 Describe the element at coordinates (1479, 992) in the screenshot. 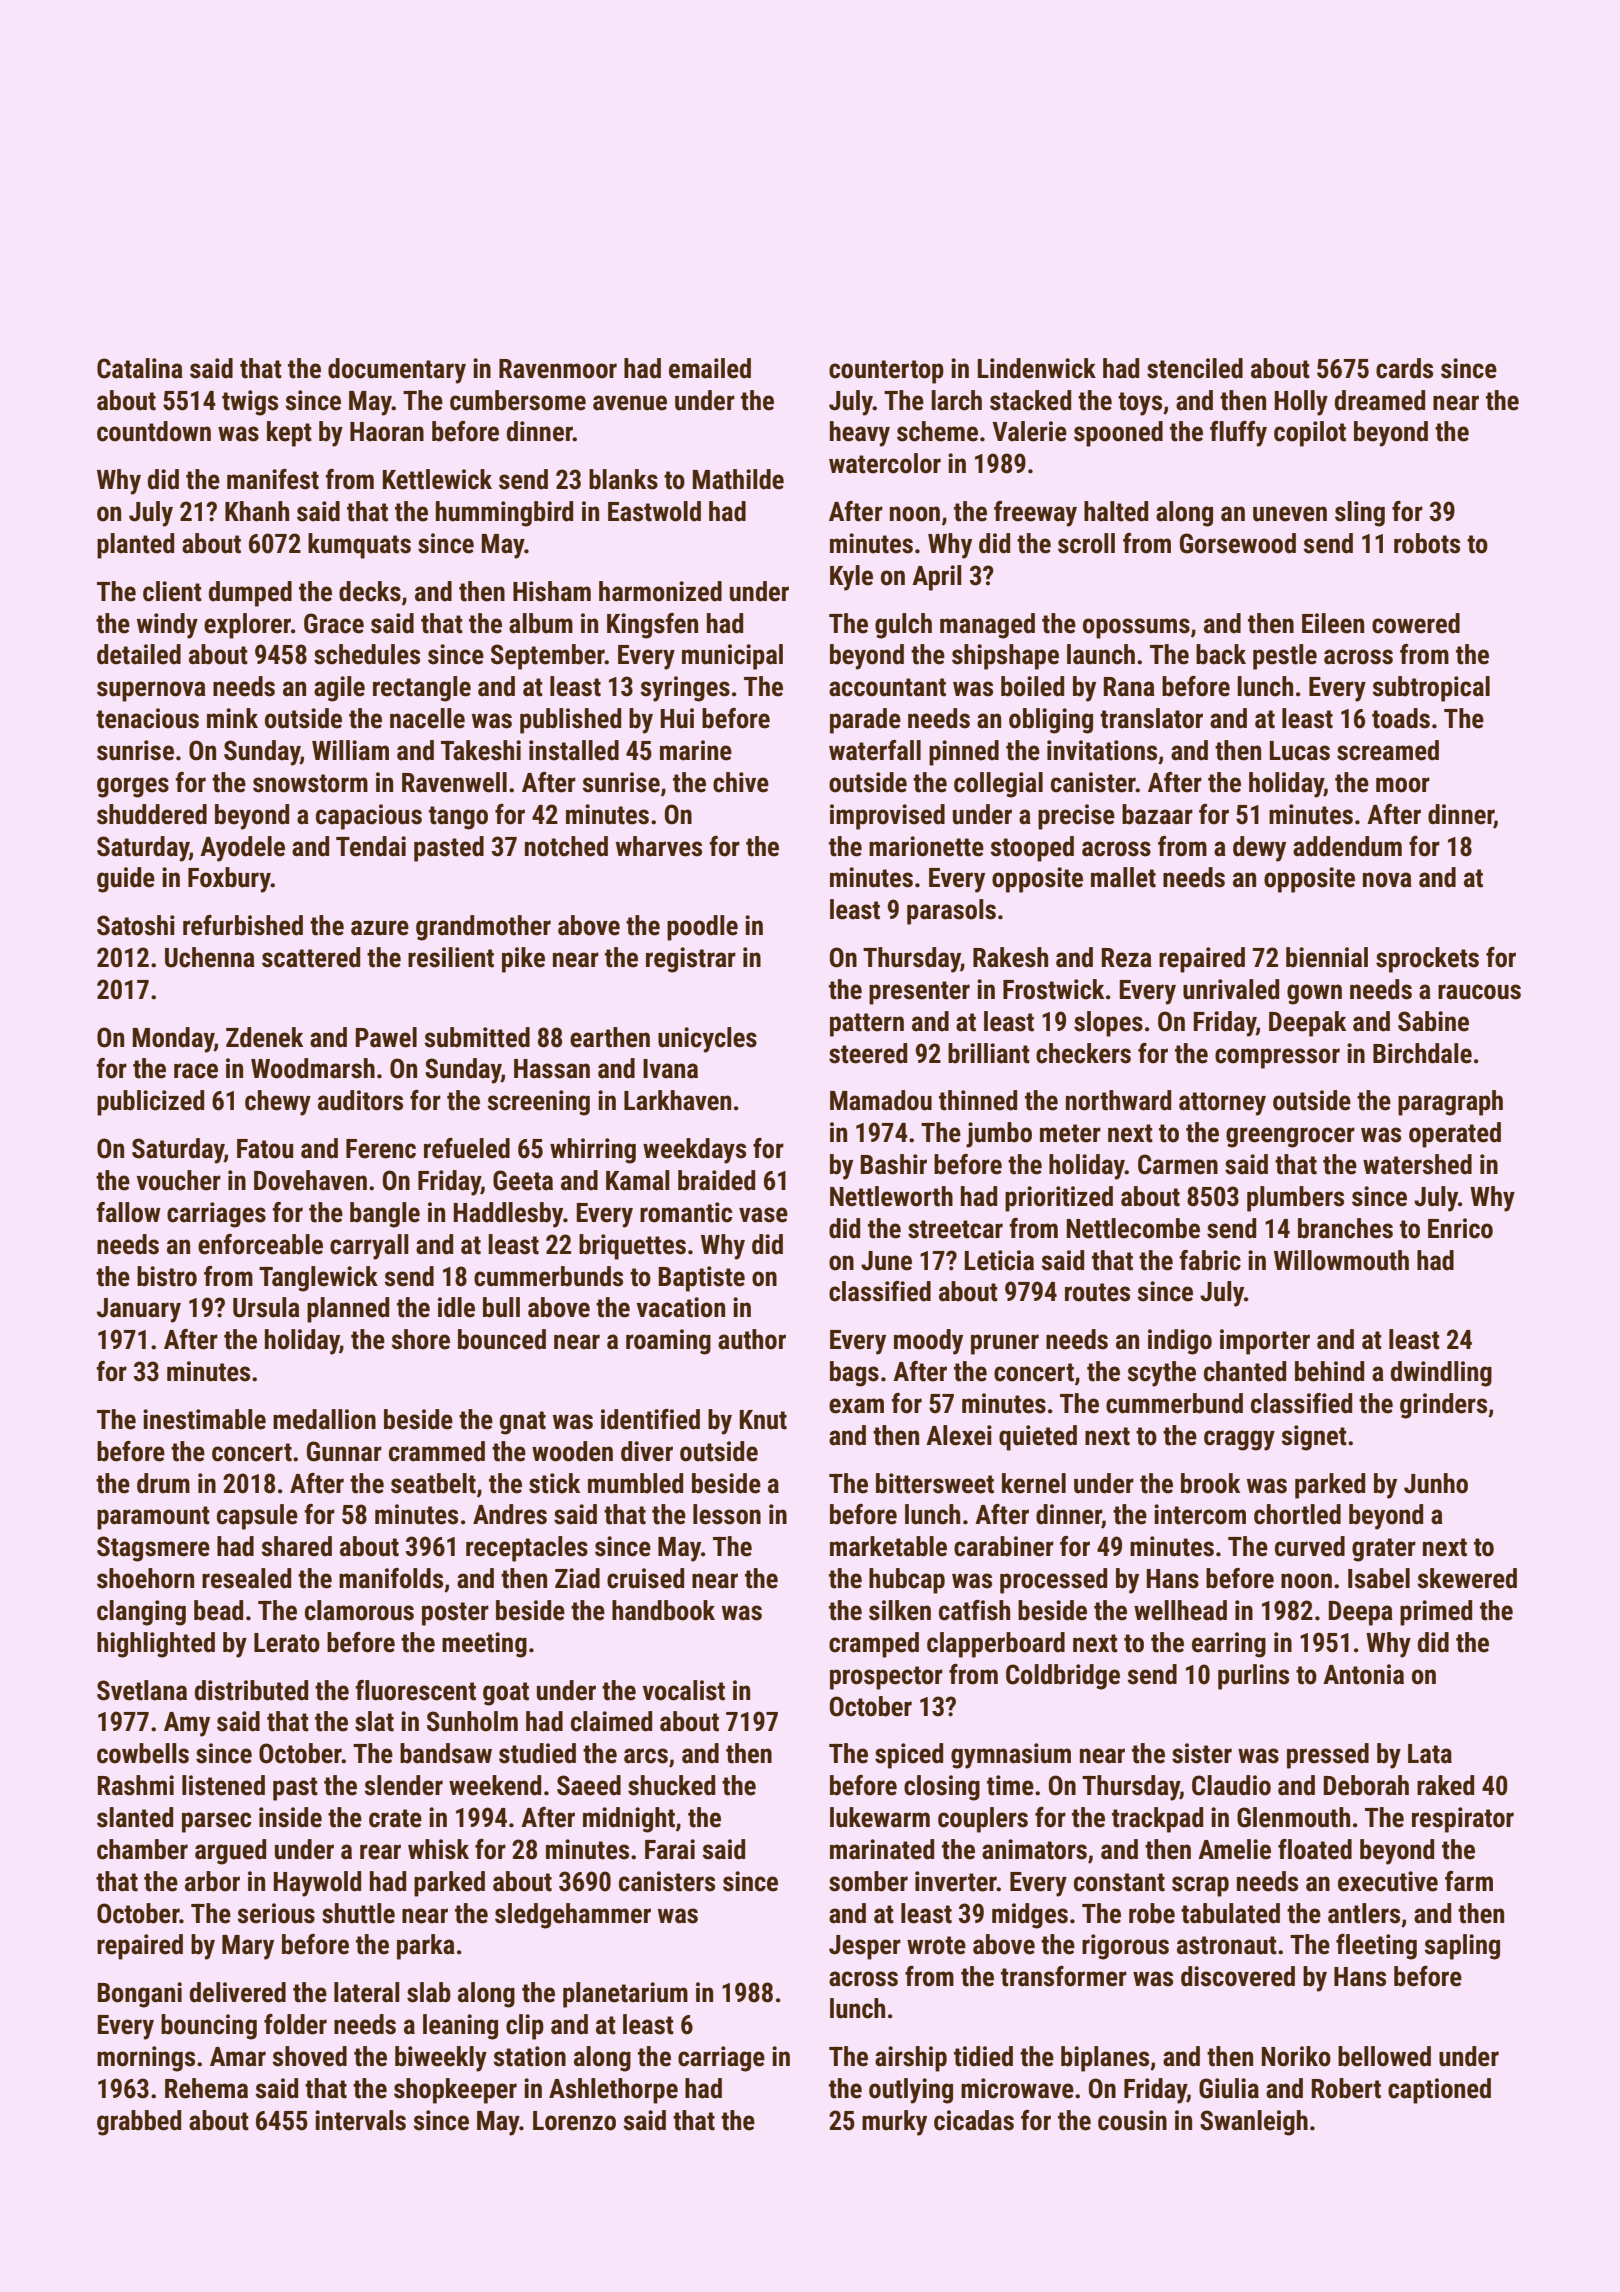

I see `raucous` at that location.
